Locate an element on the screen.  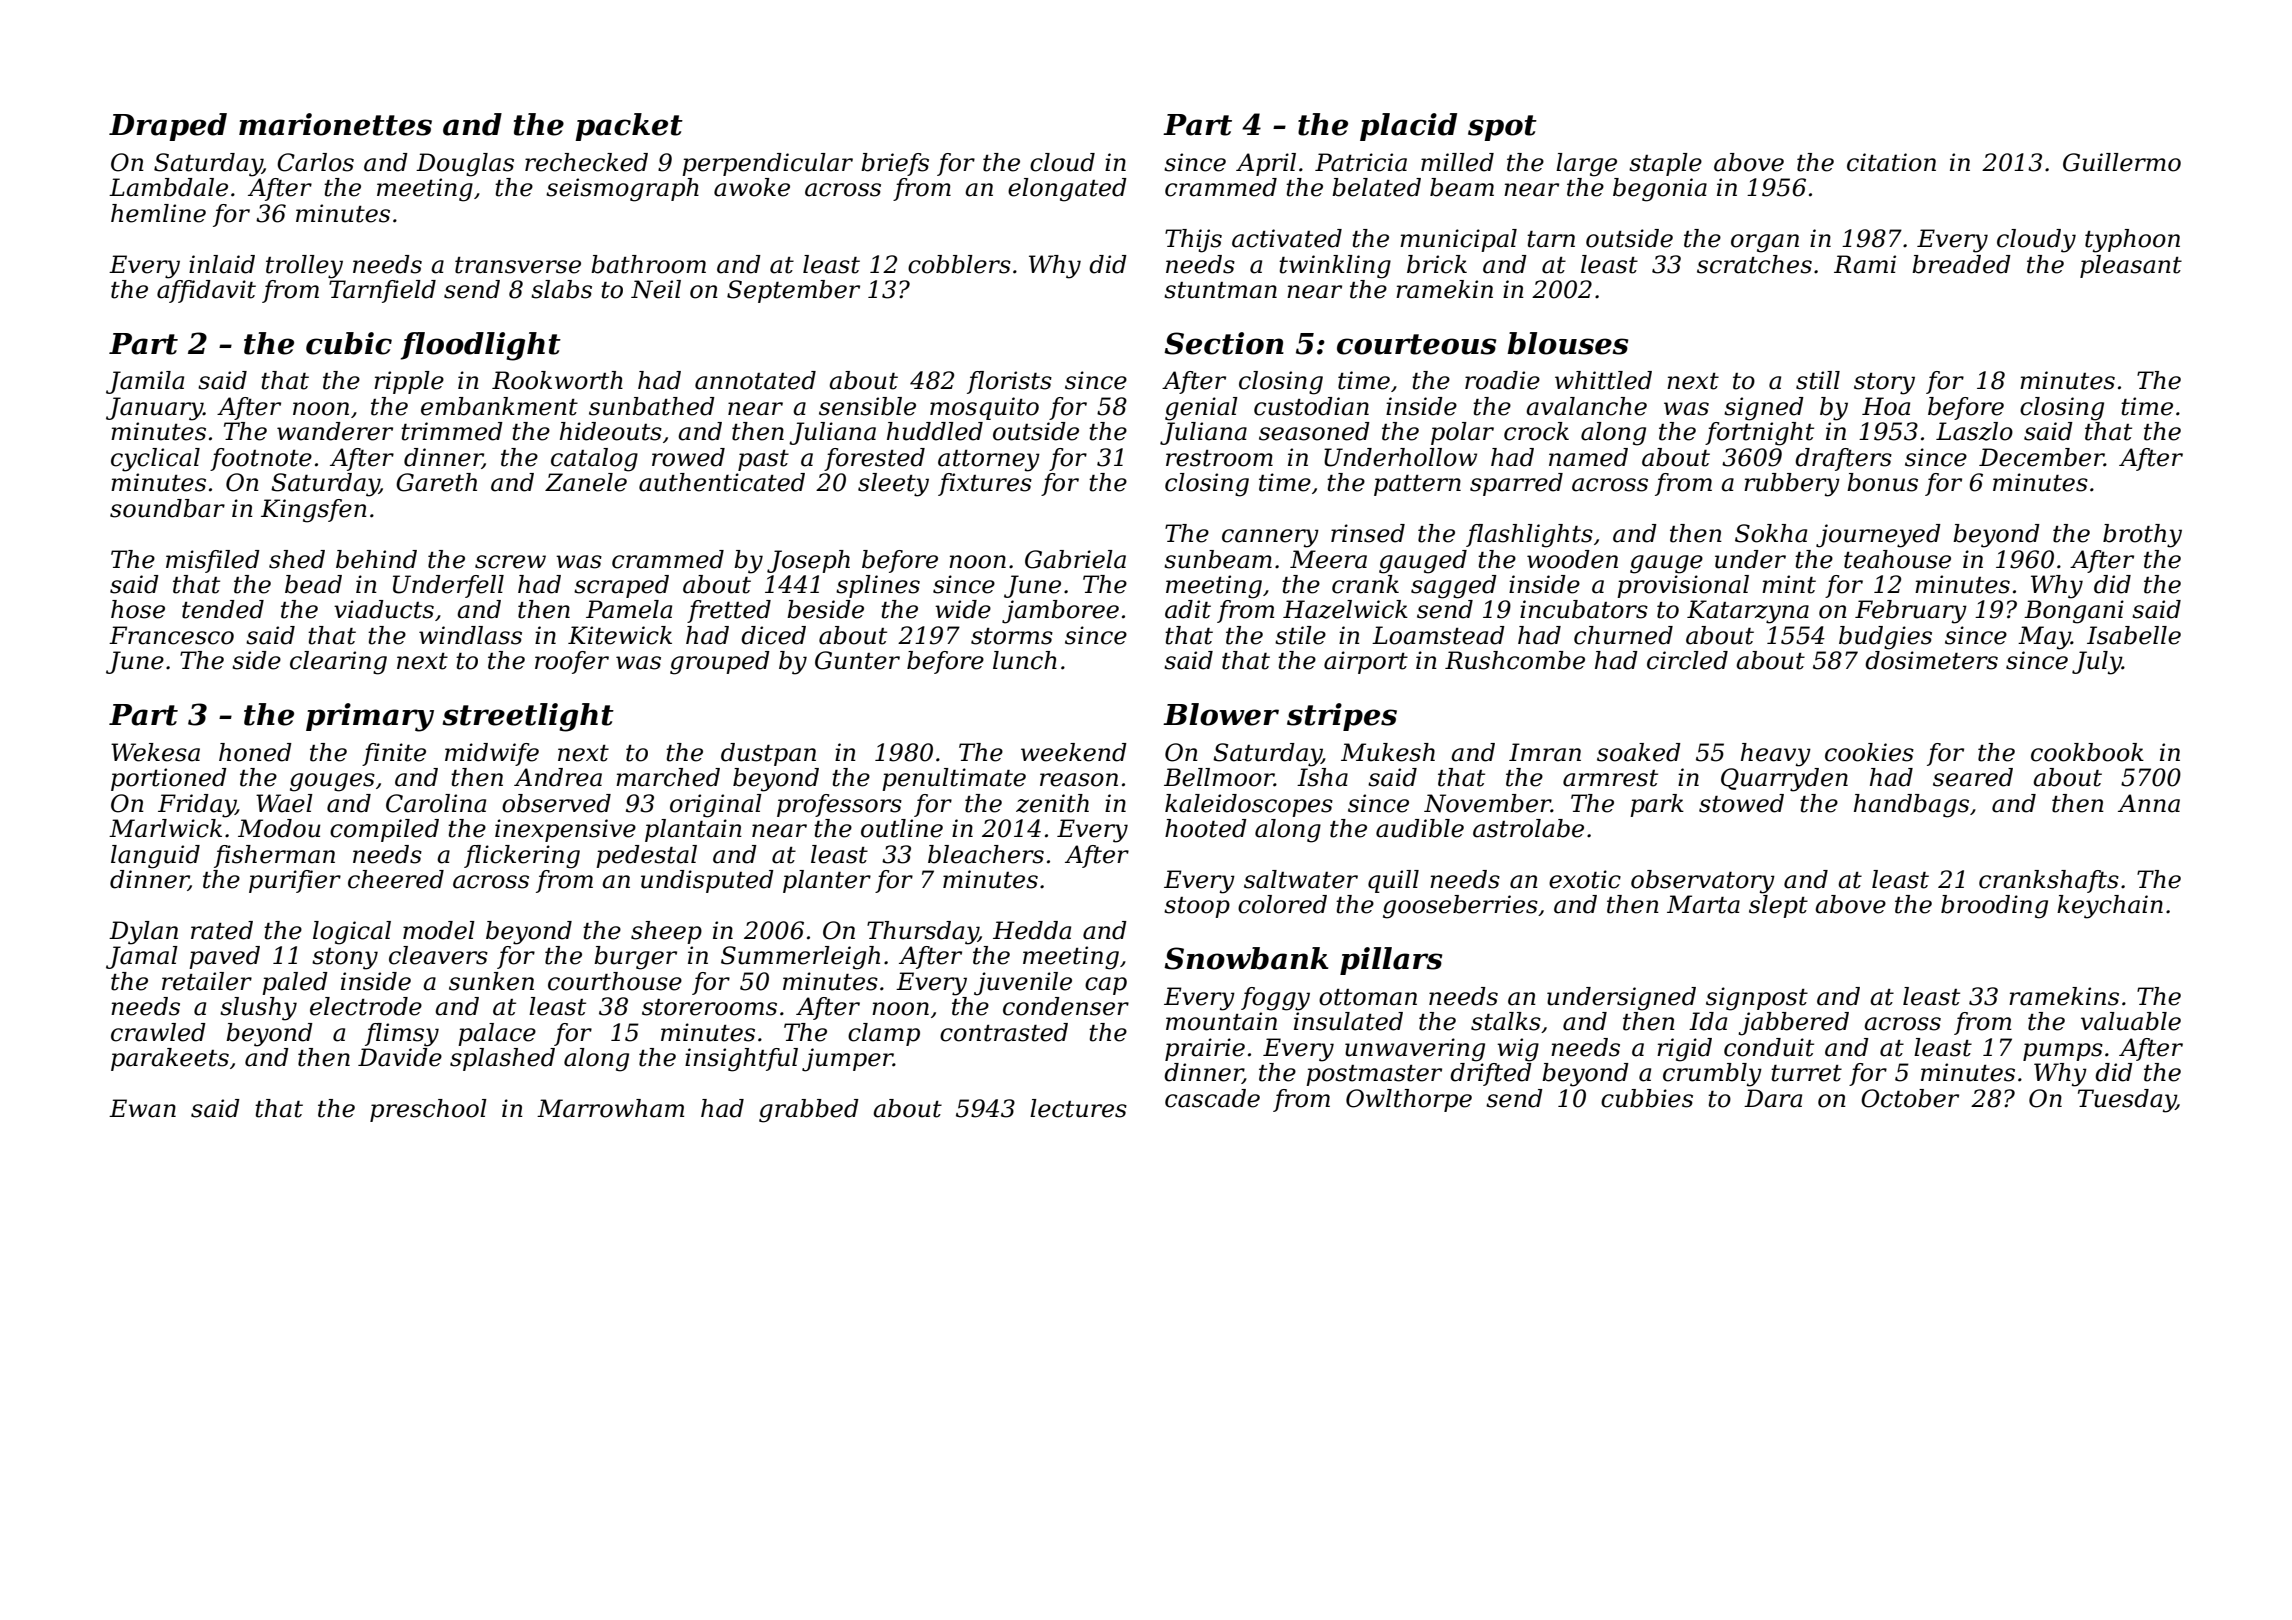
Carlos is located at coordinates (315, 162).
